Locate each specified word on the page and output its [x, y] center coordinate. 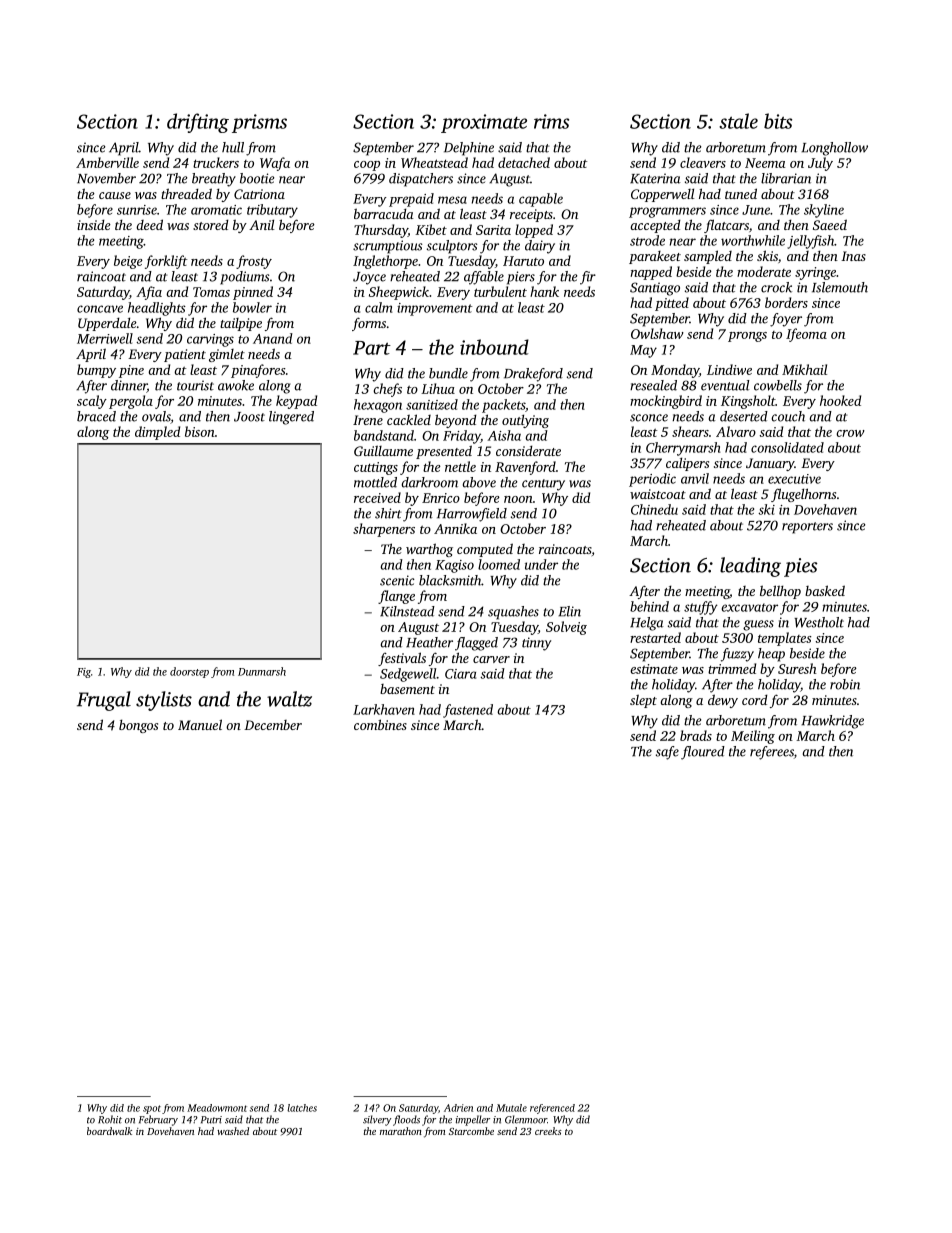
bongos [138, 726]
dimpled [157, 433]
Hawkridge [832, 722]
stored [211, 224]
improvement [434, 309]
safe [667, 753]
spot [152, 1109]
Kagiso [454, 566]
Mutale [511, 1108]
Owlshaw [657, 333]
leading [750, 567]
